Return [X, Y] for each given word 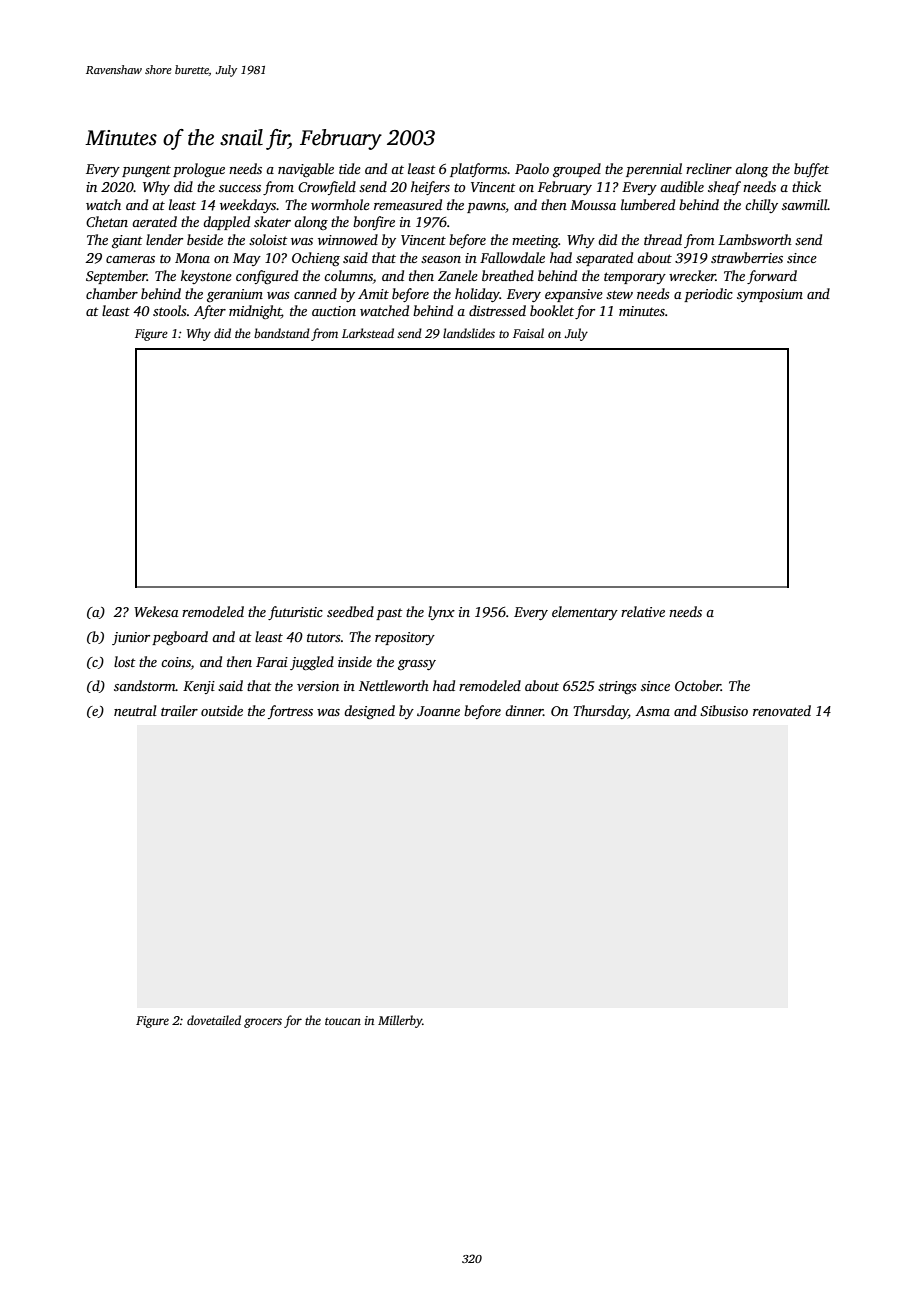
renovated [782, 710]
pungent [146, 171]
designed [369, 712]
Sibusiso [724, 710]
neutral [135, 710]
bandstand [282, 333]
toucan [343, 1021]
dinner [524, 710]
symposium [770, 295]
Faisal [528, 333]
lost [125, 661]
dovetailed [214, 1020]
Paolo [532, 168]
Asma [652, 711]
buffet [811, 170]
